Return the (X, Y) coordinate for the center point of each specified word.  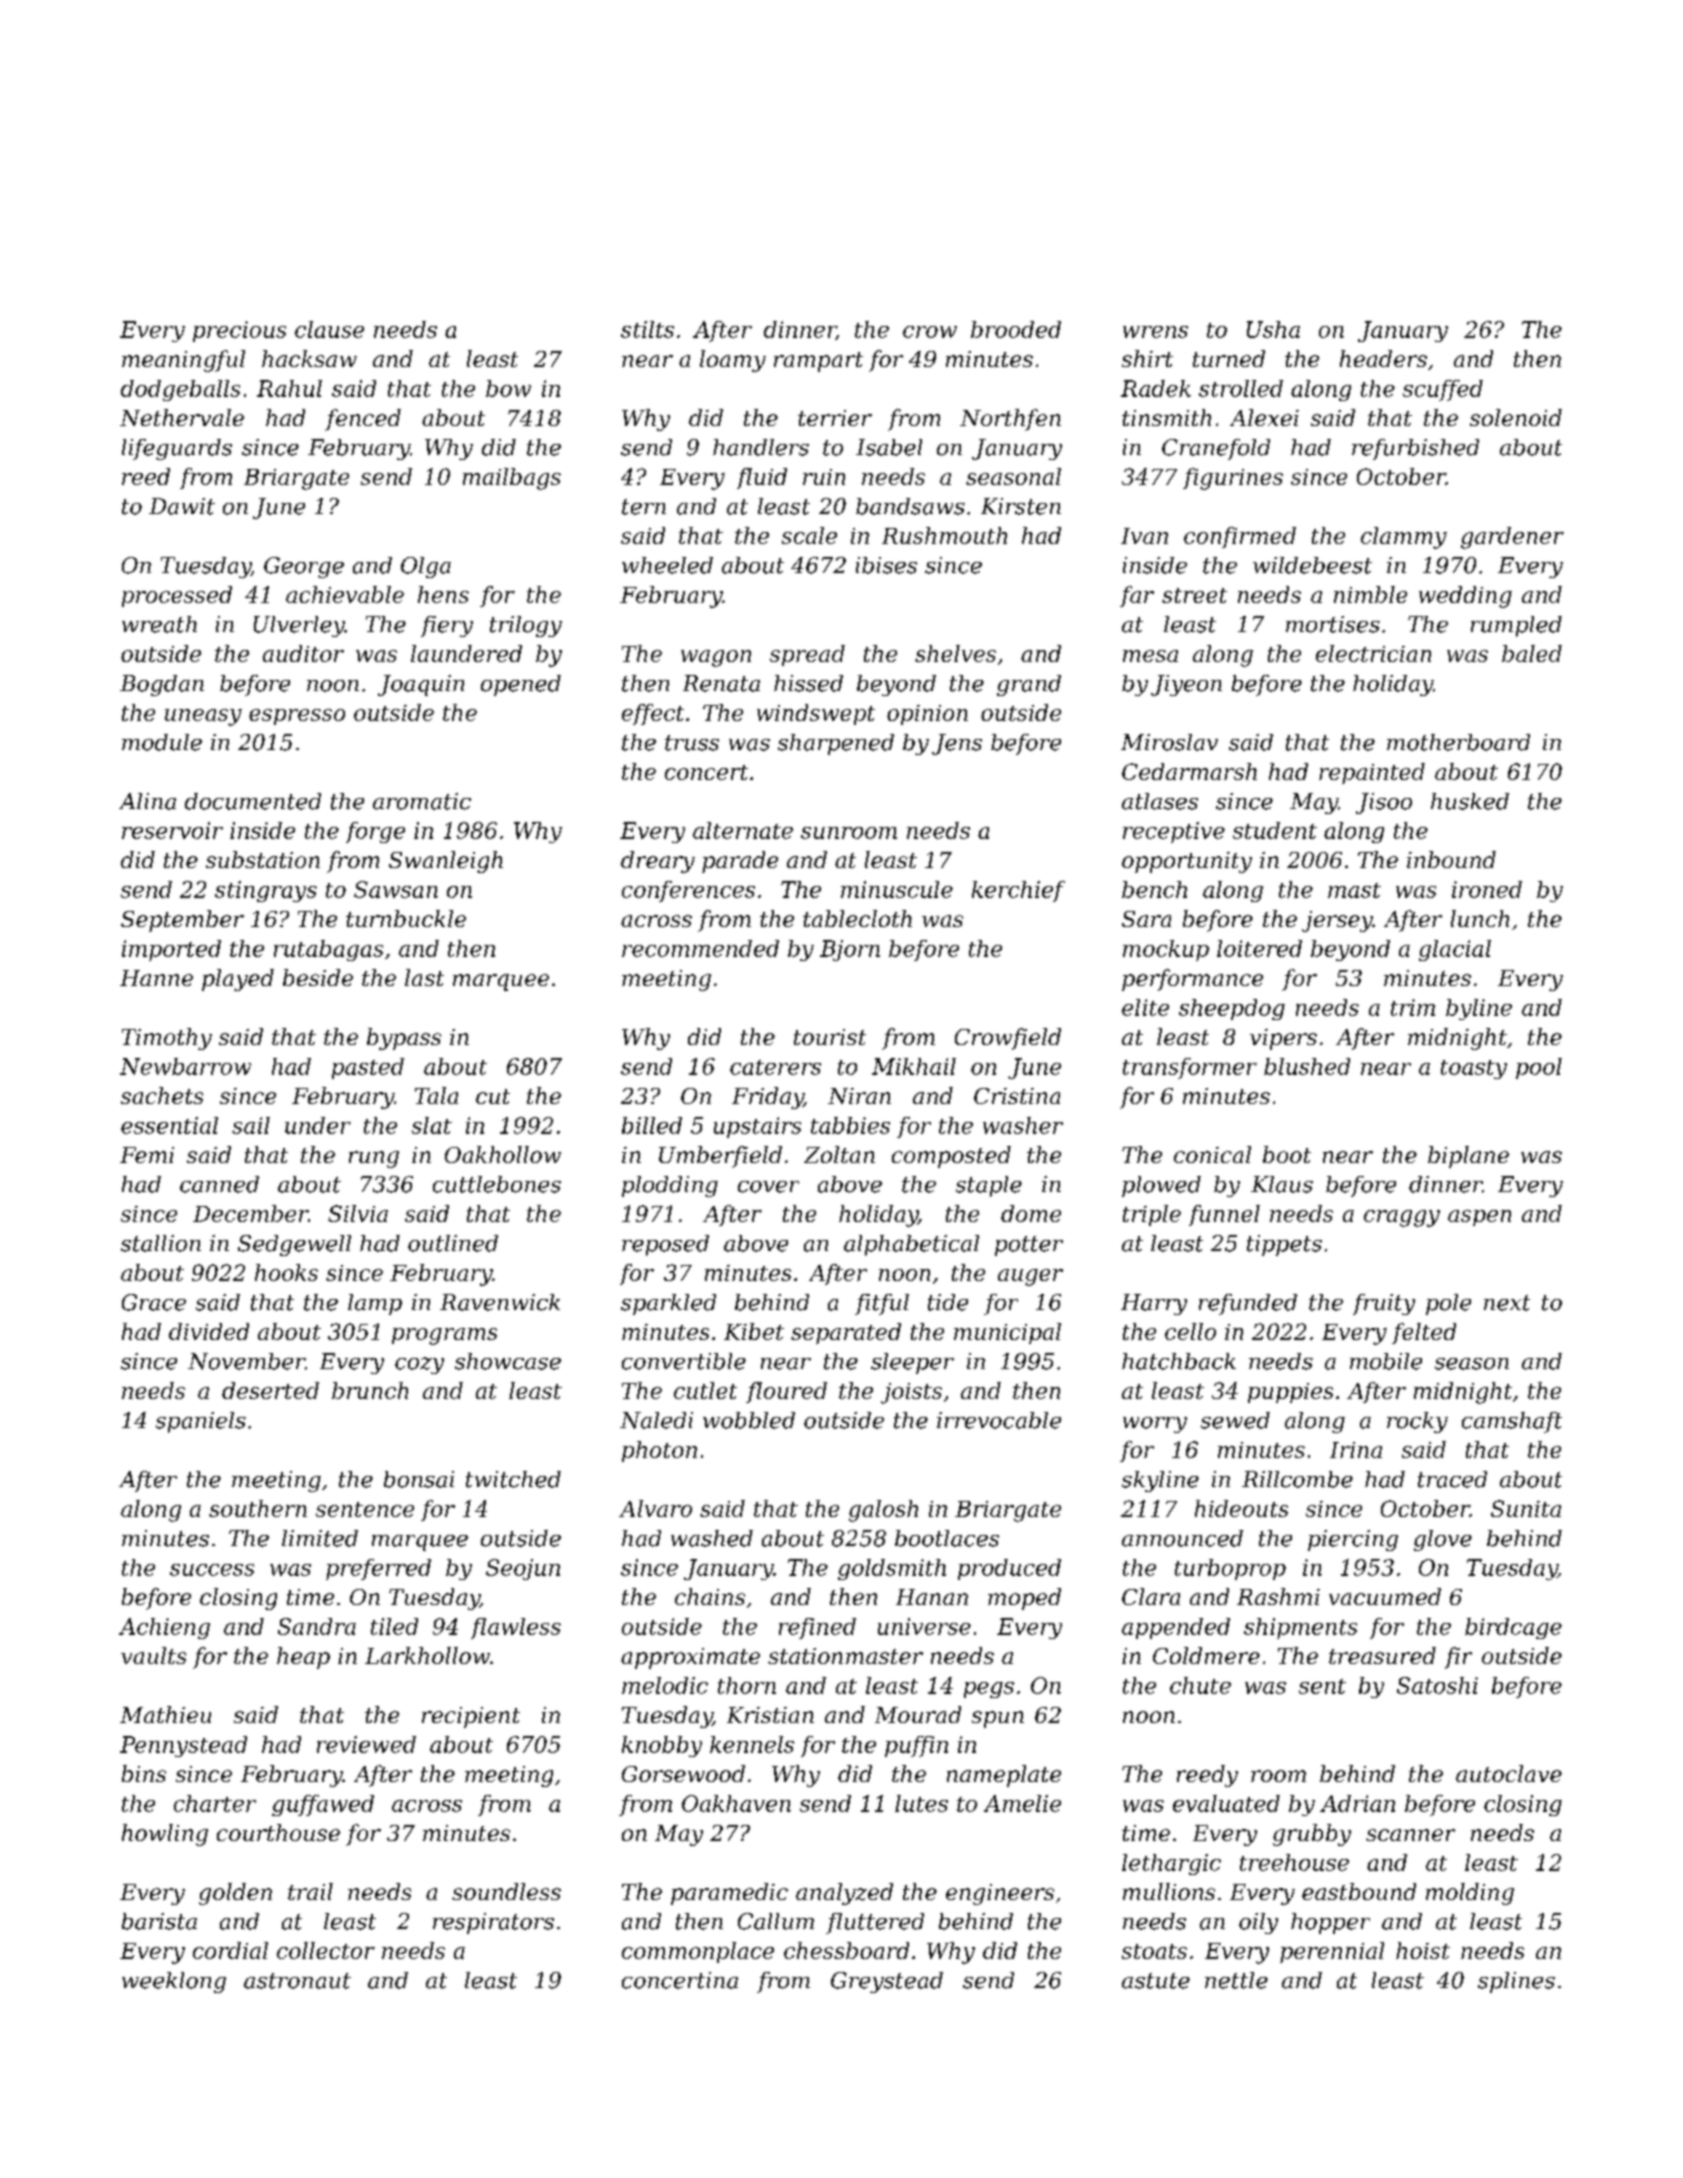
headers (1383, 358)
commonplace (698, 1952)
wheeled (667, 565)
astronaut (297, 1981)
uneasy (203, 717)
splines (1516, 1982)
